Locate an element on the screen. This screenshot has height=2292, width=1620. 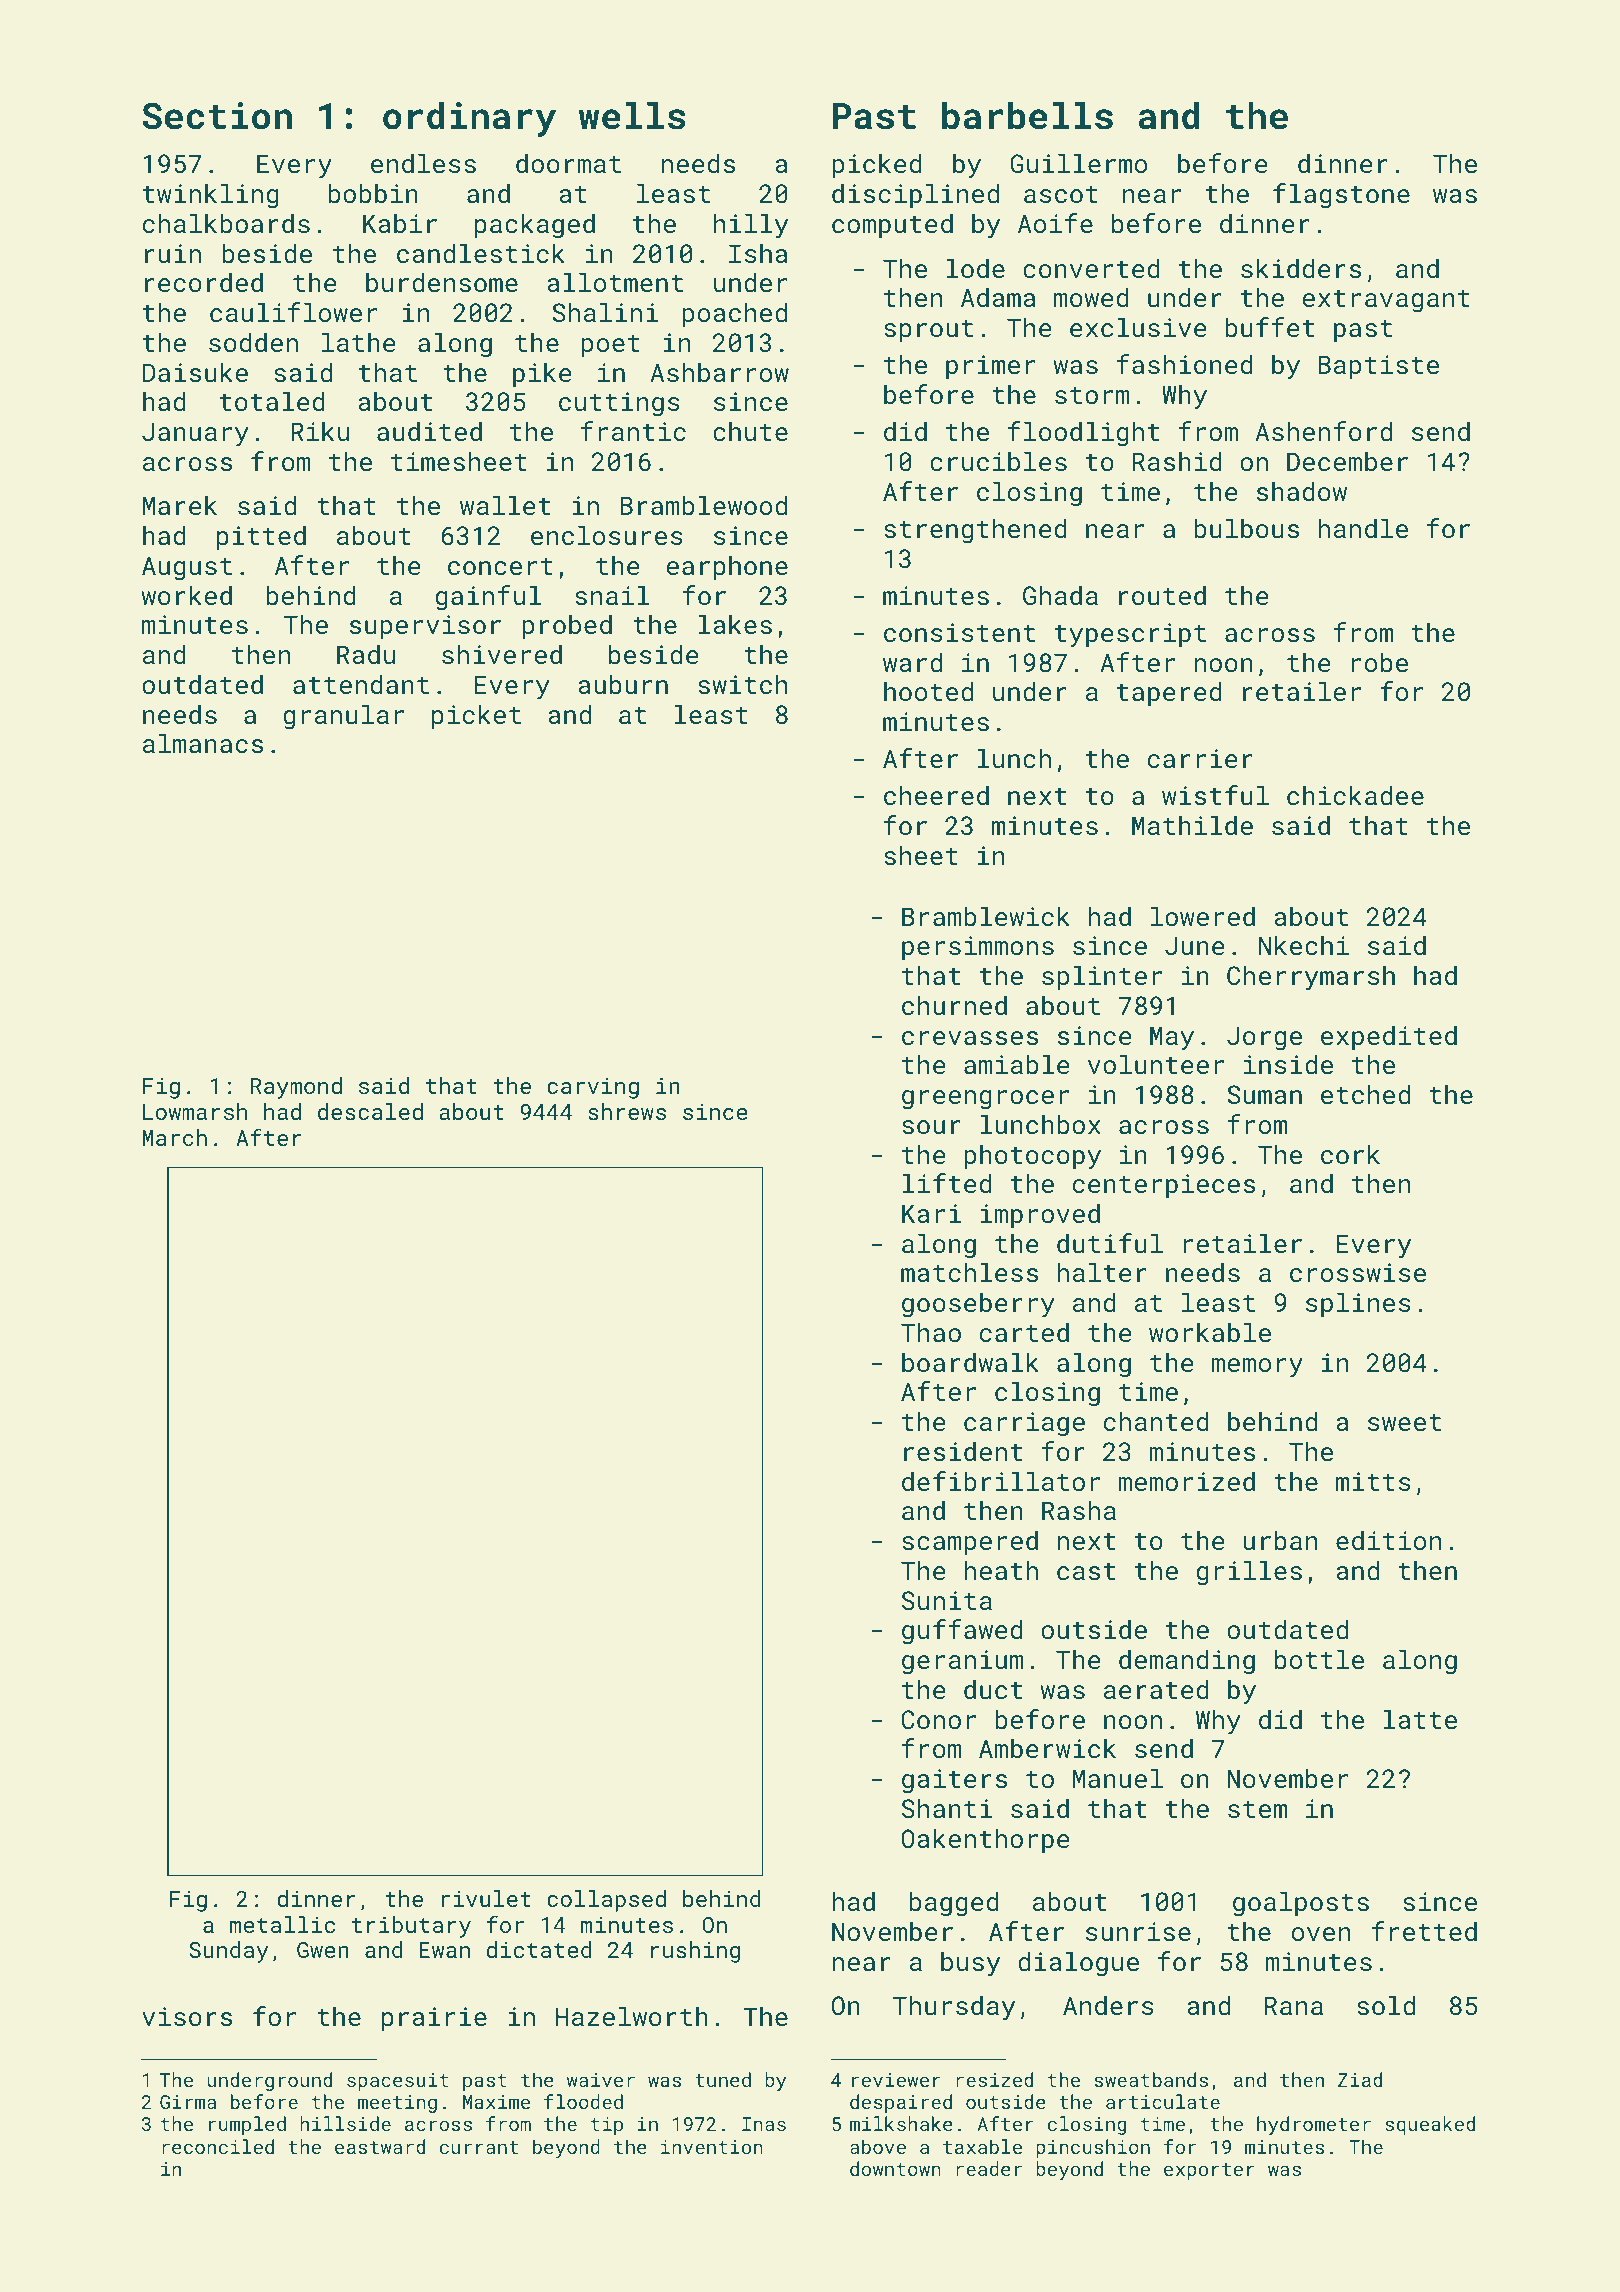
endless is located at coordinates (423, 163).
